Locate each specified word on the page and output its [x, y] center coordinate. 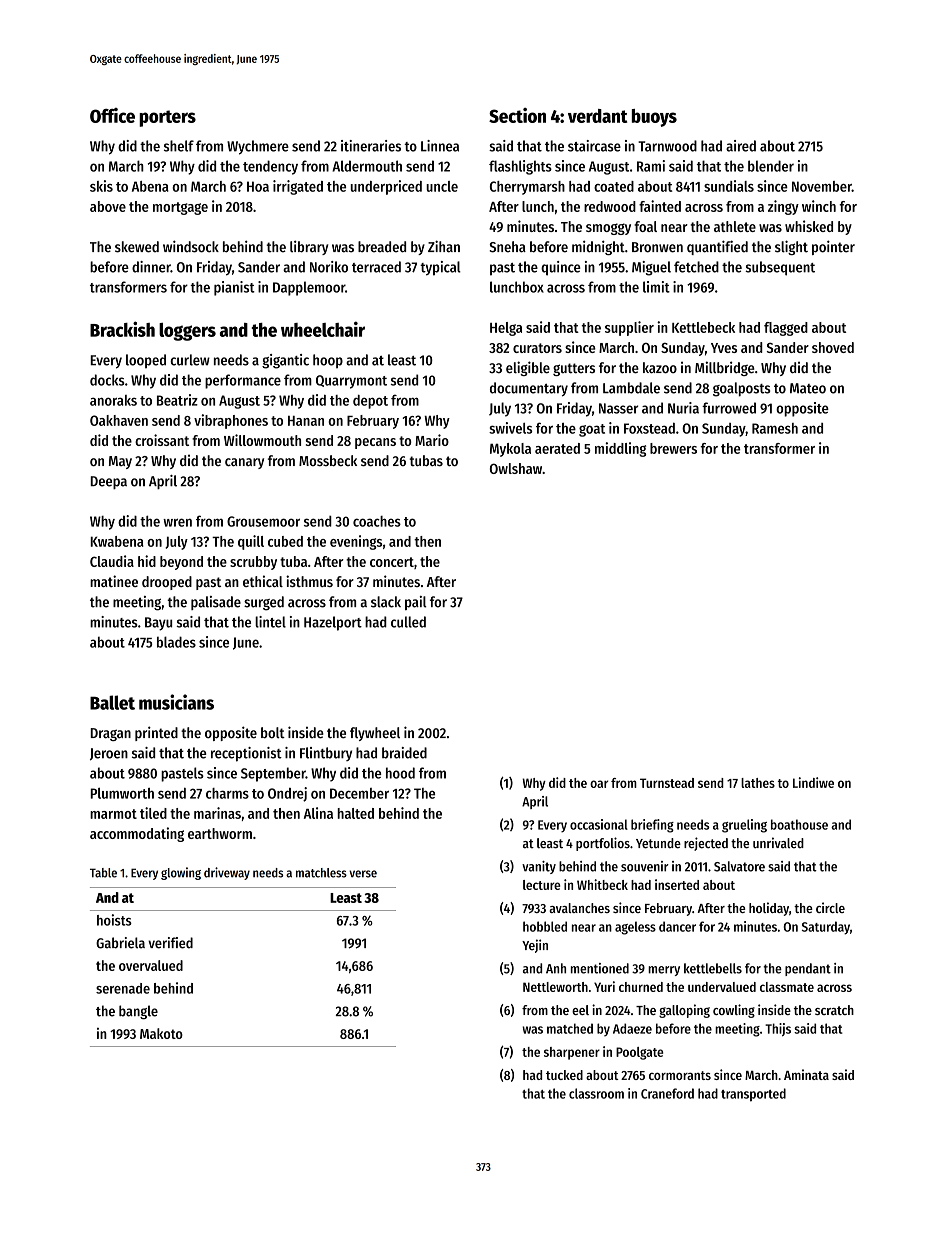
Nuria [683, 408]
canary [244, 463]
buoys [654, 118]
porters [167, 118]
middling [620, 449]
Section [517, 115]
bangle [138, 1012]
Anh [556, 968]
